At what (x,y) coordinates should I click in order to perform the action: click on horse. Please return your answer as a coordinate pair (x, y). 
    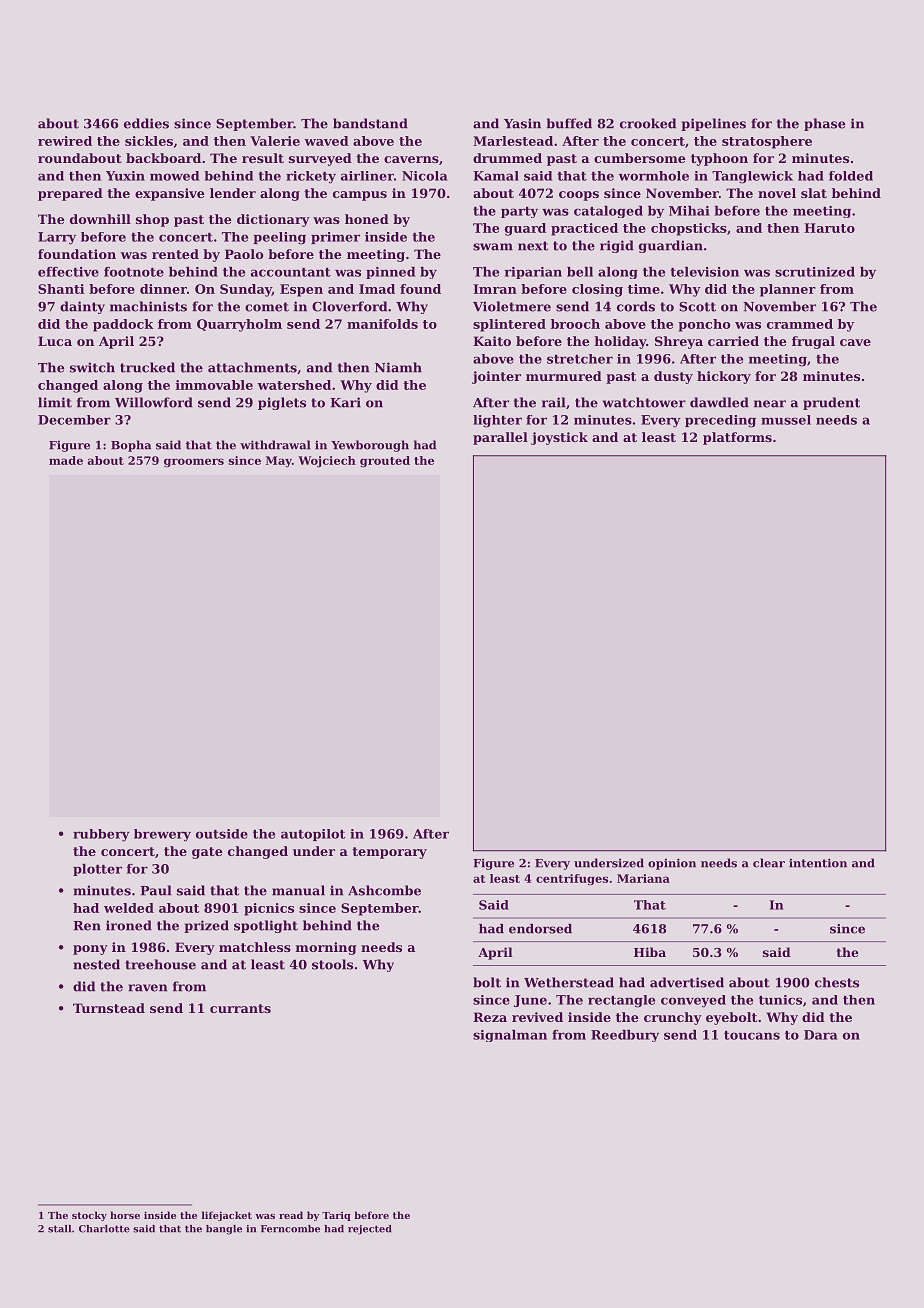
    Looking at the image, I should click on (125, 1215).
